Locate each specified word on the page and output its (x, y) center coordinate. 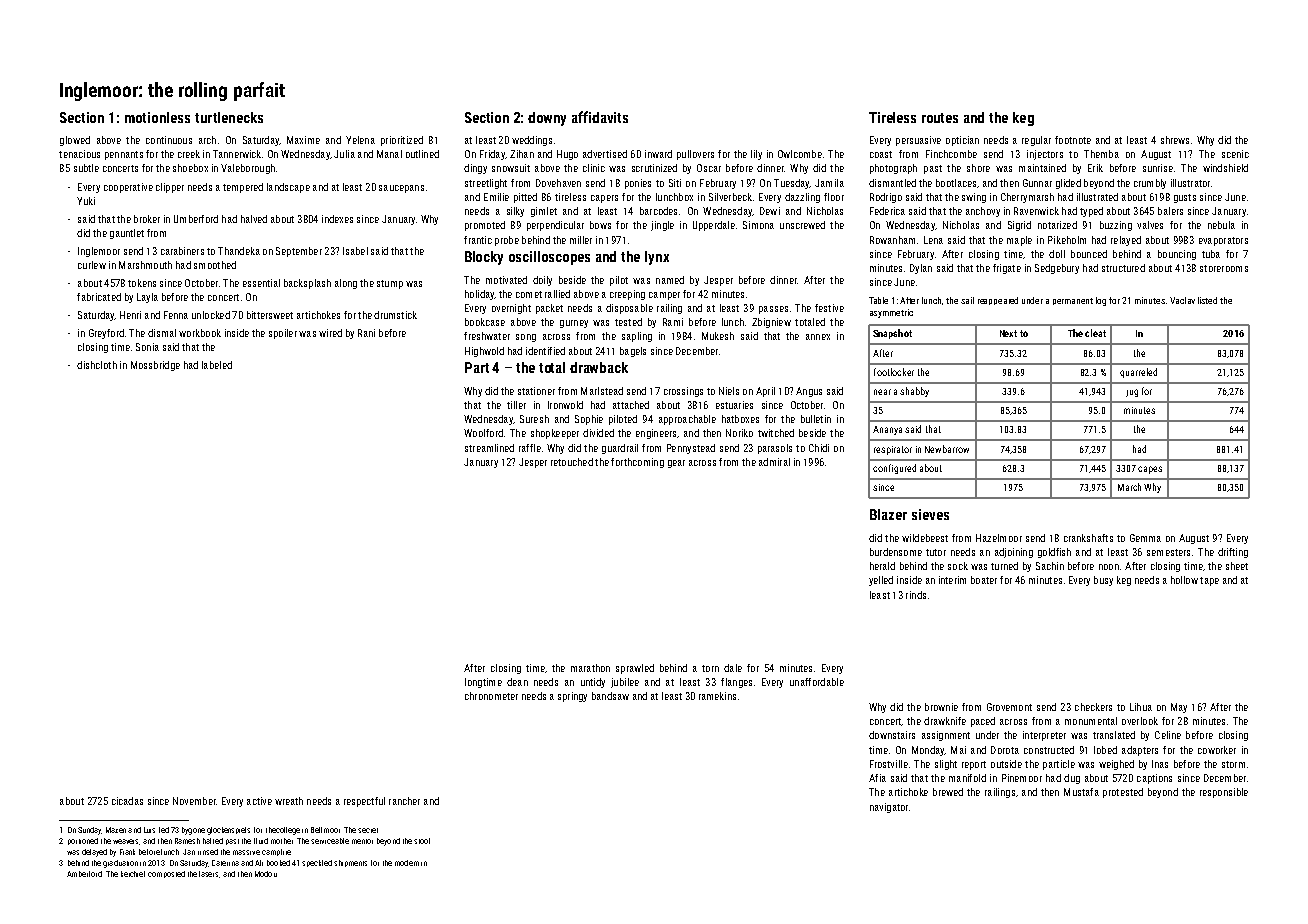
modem (407, 863)
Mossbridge (155, 366)
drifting (1233, 553)
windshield (1225, 168)
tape (1209, 581)
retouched (572, 462)
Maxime (303, 140)
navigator (889, 808)
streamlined (489, 448)
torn (710, 668)
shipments (350, 863)
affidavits (600, 117)
